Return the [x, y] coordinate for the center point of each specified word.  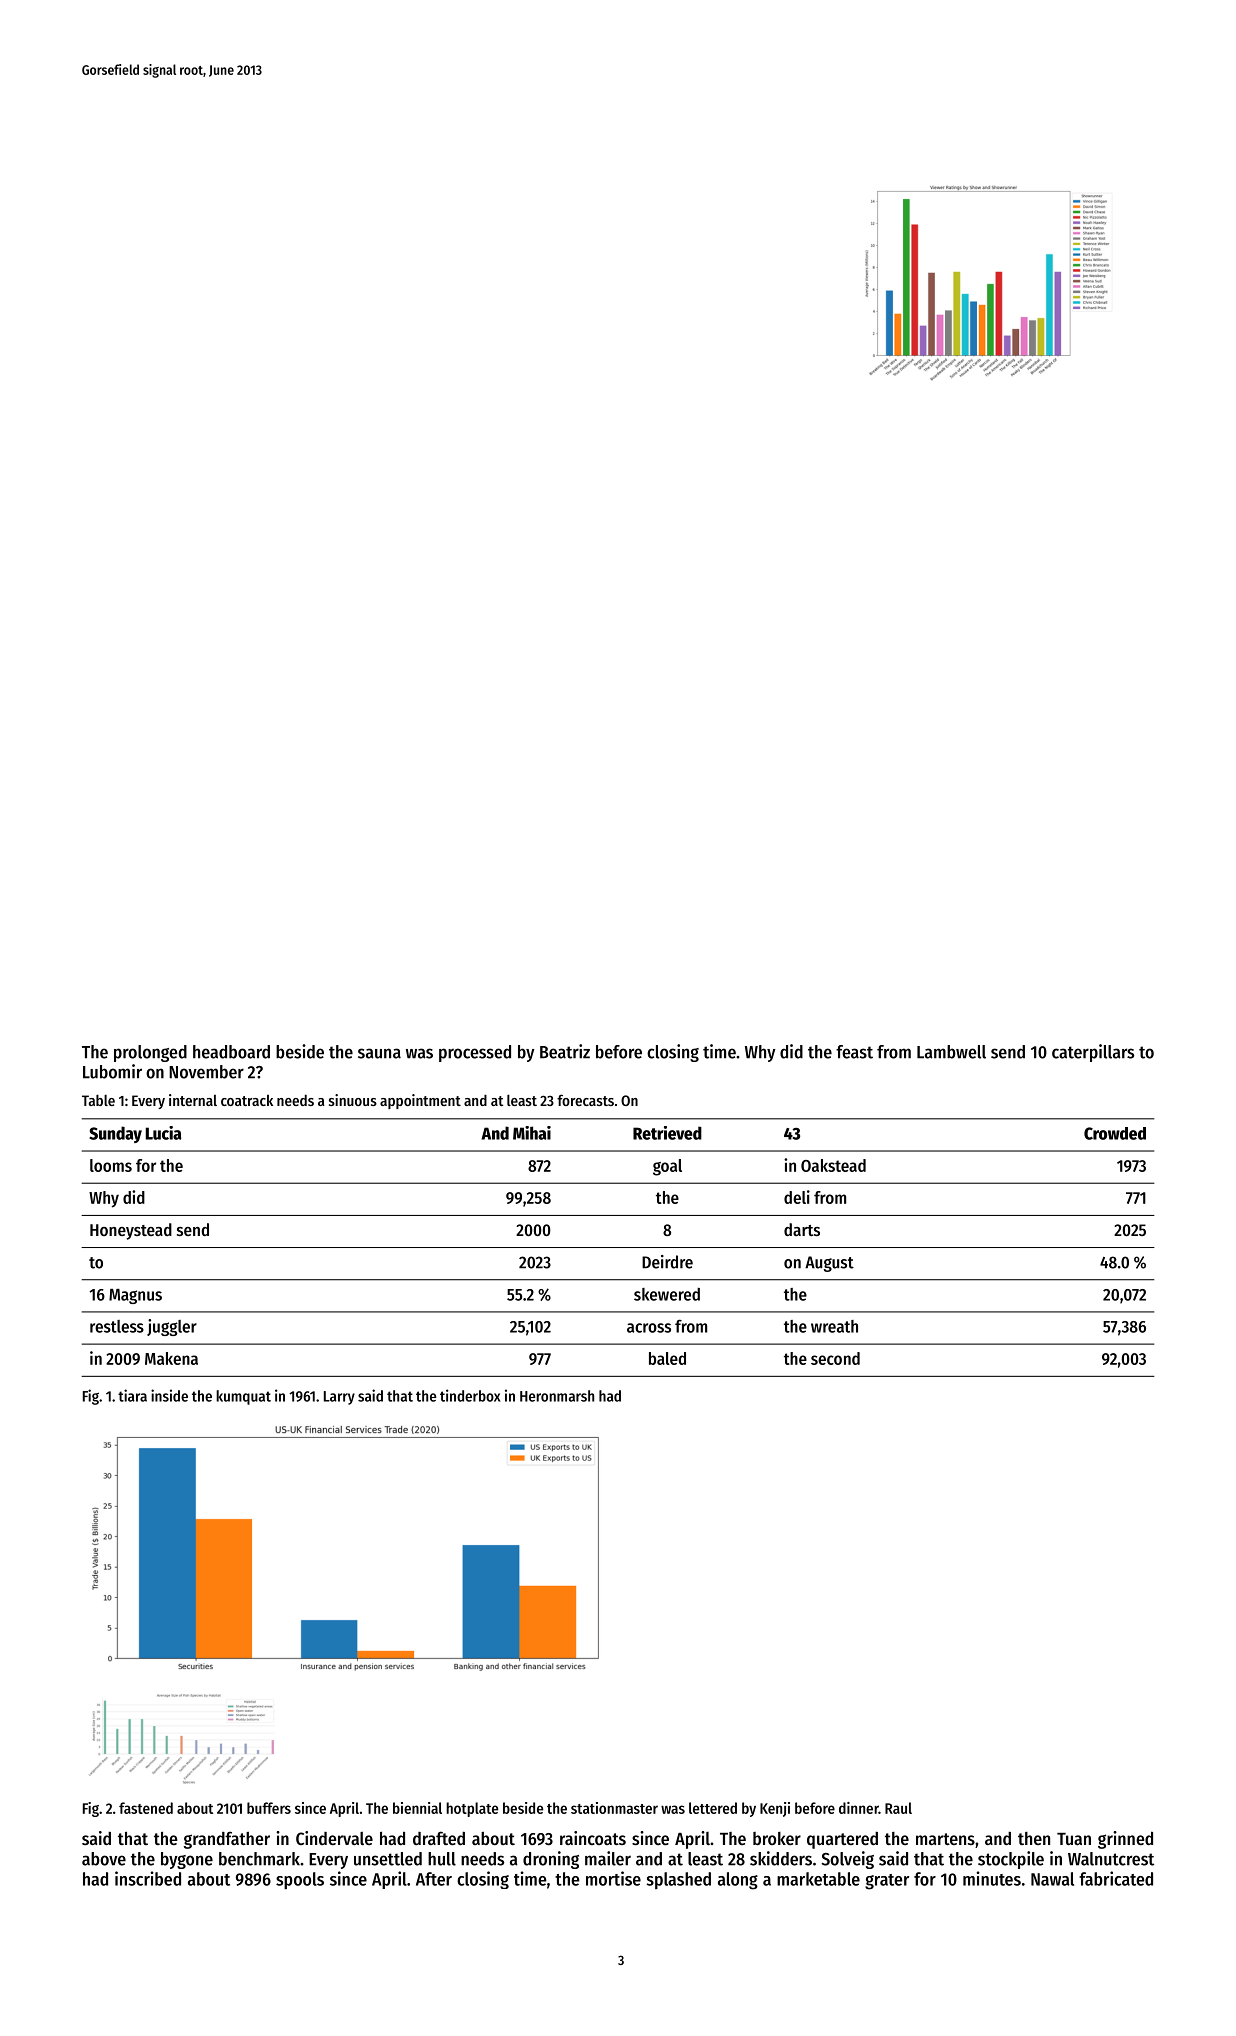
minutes [992, 1878]
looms [111, 1165]
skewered [667, 1294]
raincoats [593, 1838]
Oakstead [833, 1165]
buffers [269, 1808]
